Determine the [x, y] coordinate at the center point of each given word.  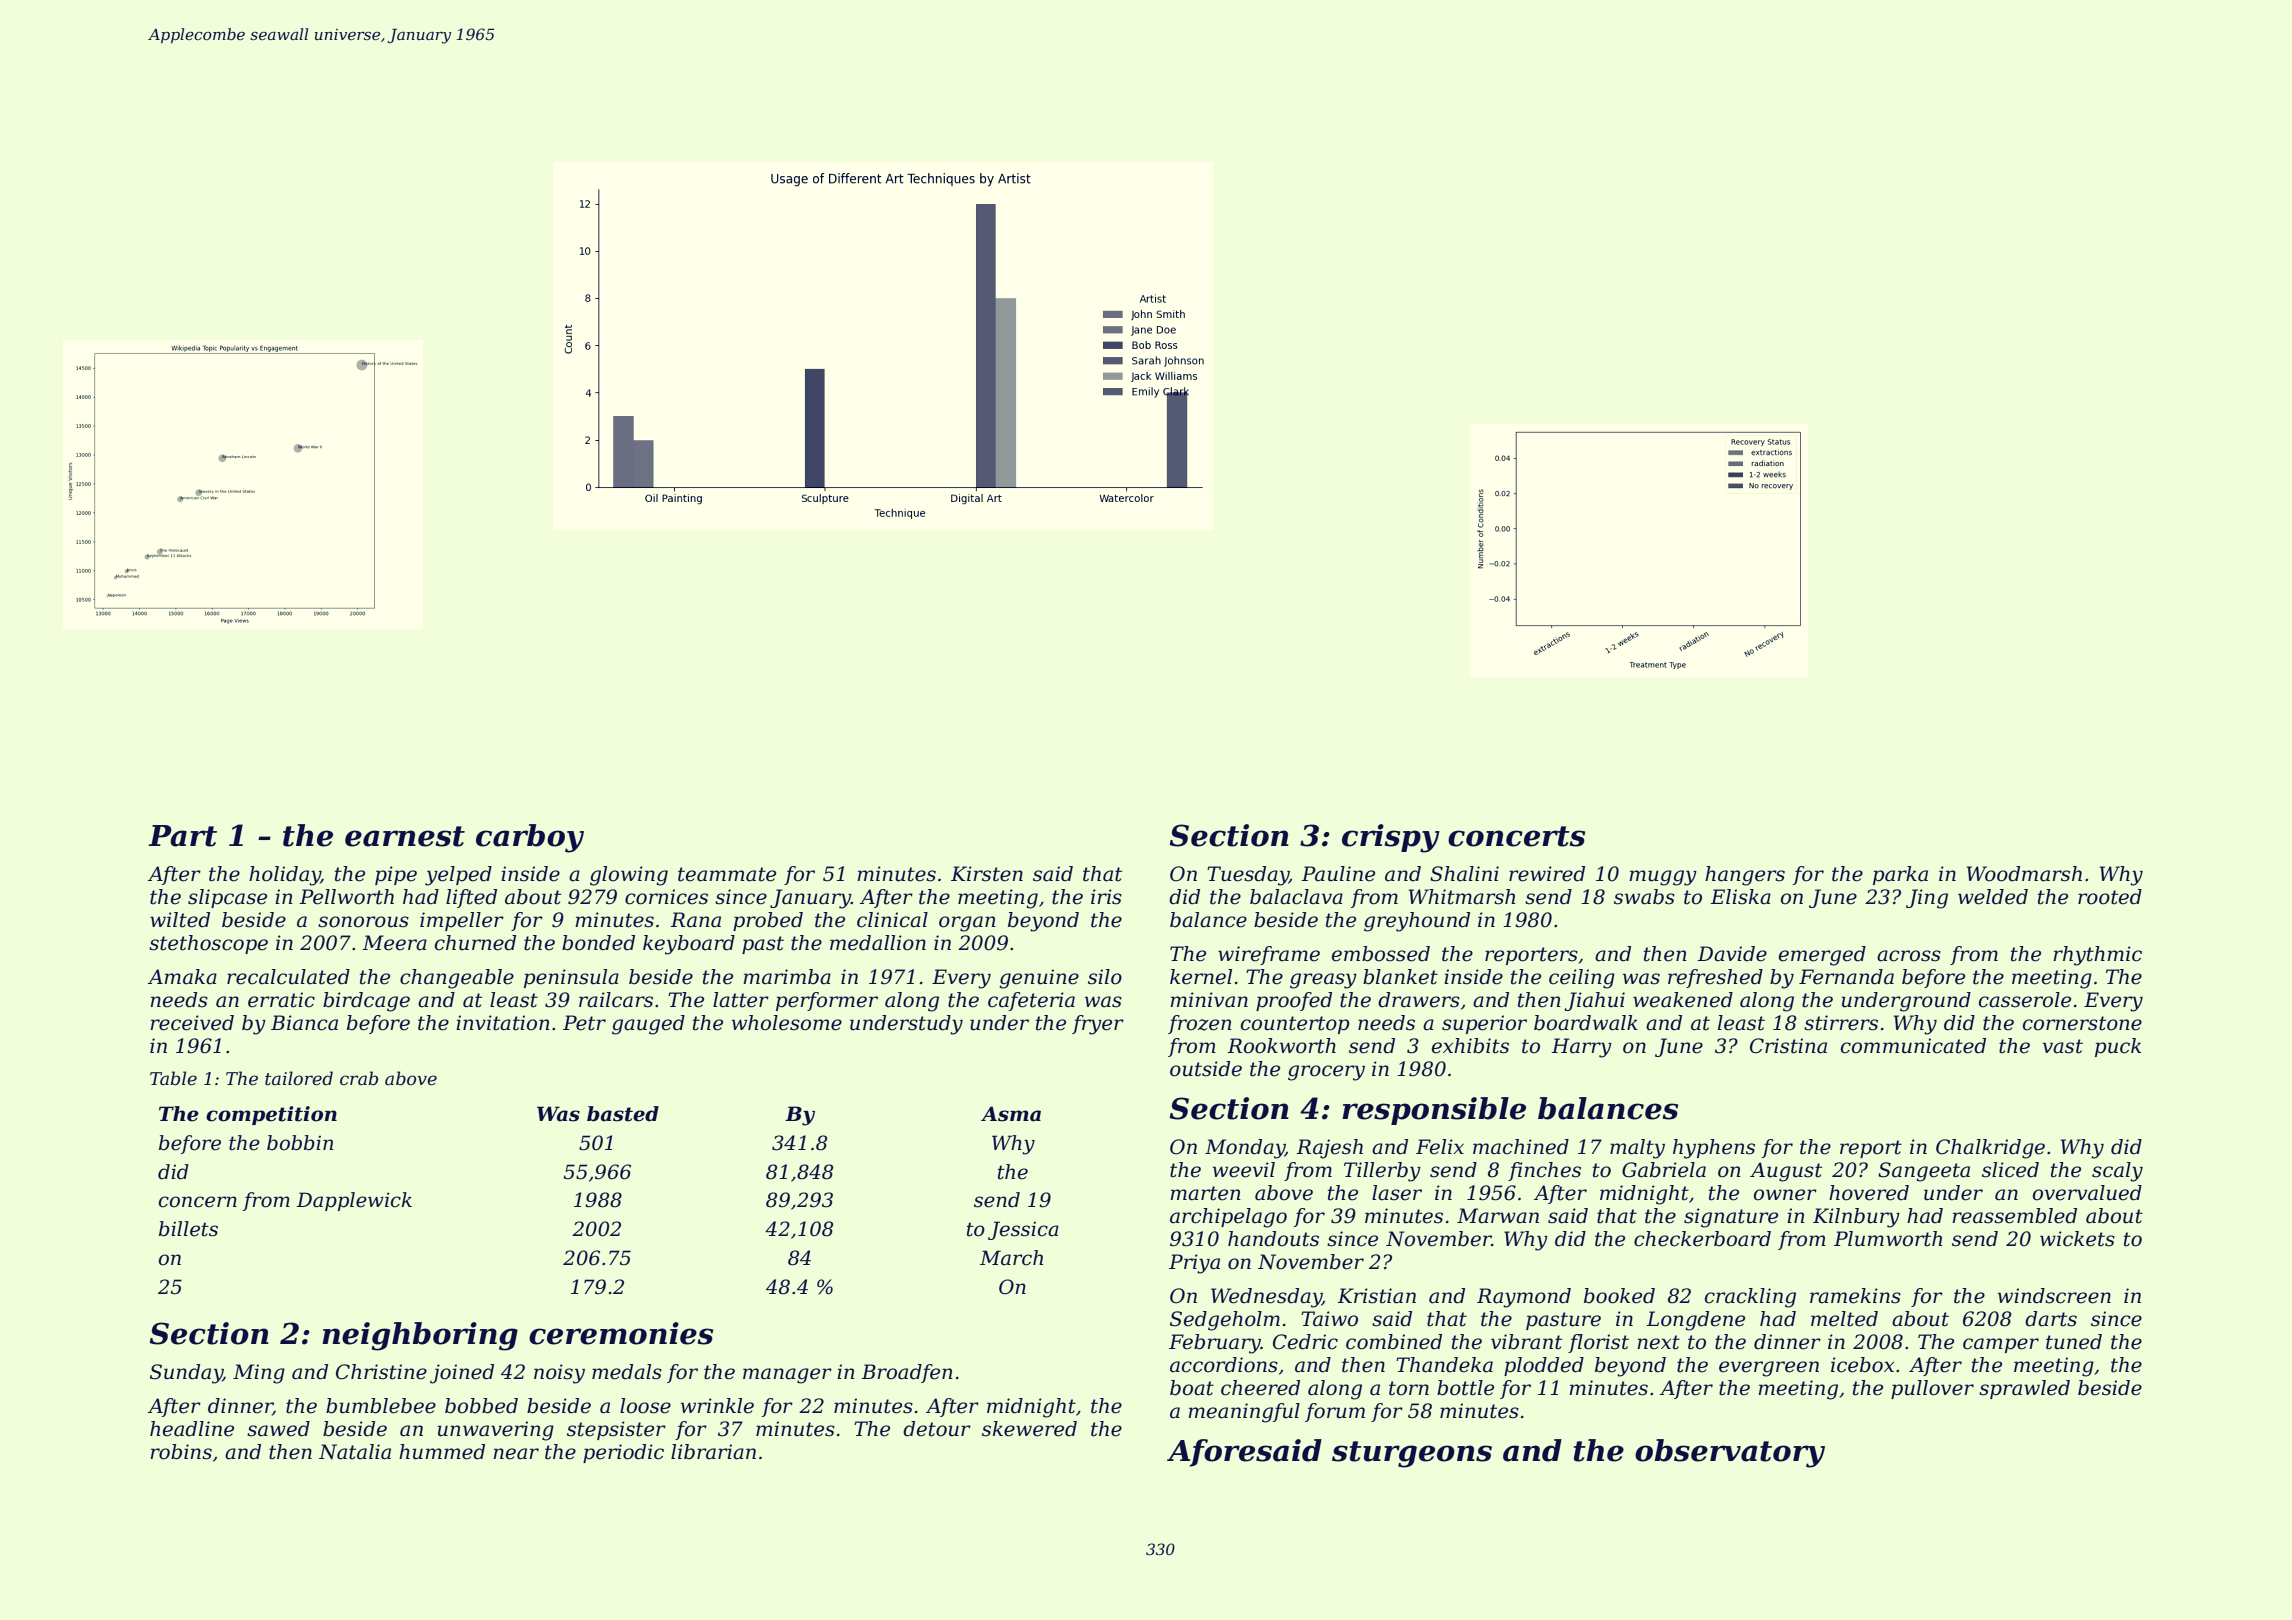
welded [1993, 897]
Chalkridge [1990, 1149]
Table [173, 1078]
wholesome [787, 1023]
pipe [396, 875]
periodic [623, 1453]
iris [1106, 897]
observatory [1730, 1453]
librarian [713, 1452]
